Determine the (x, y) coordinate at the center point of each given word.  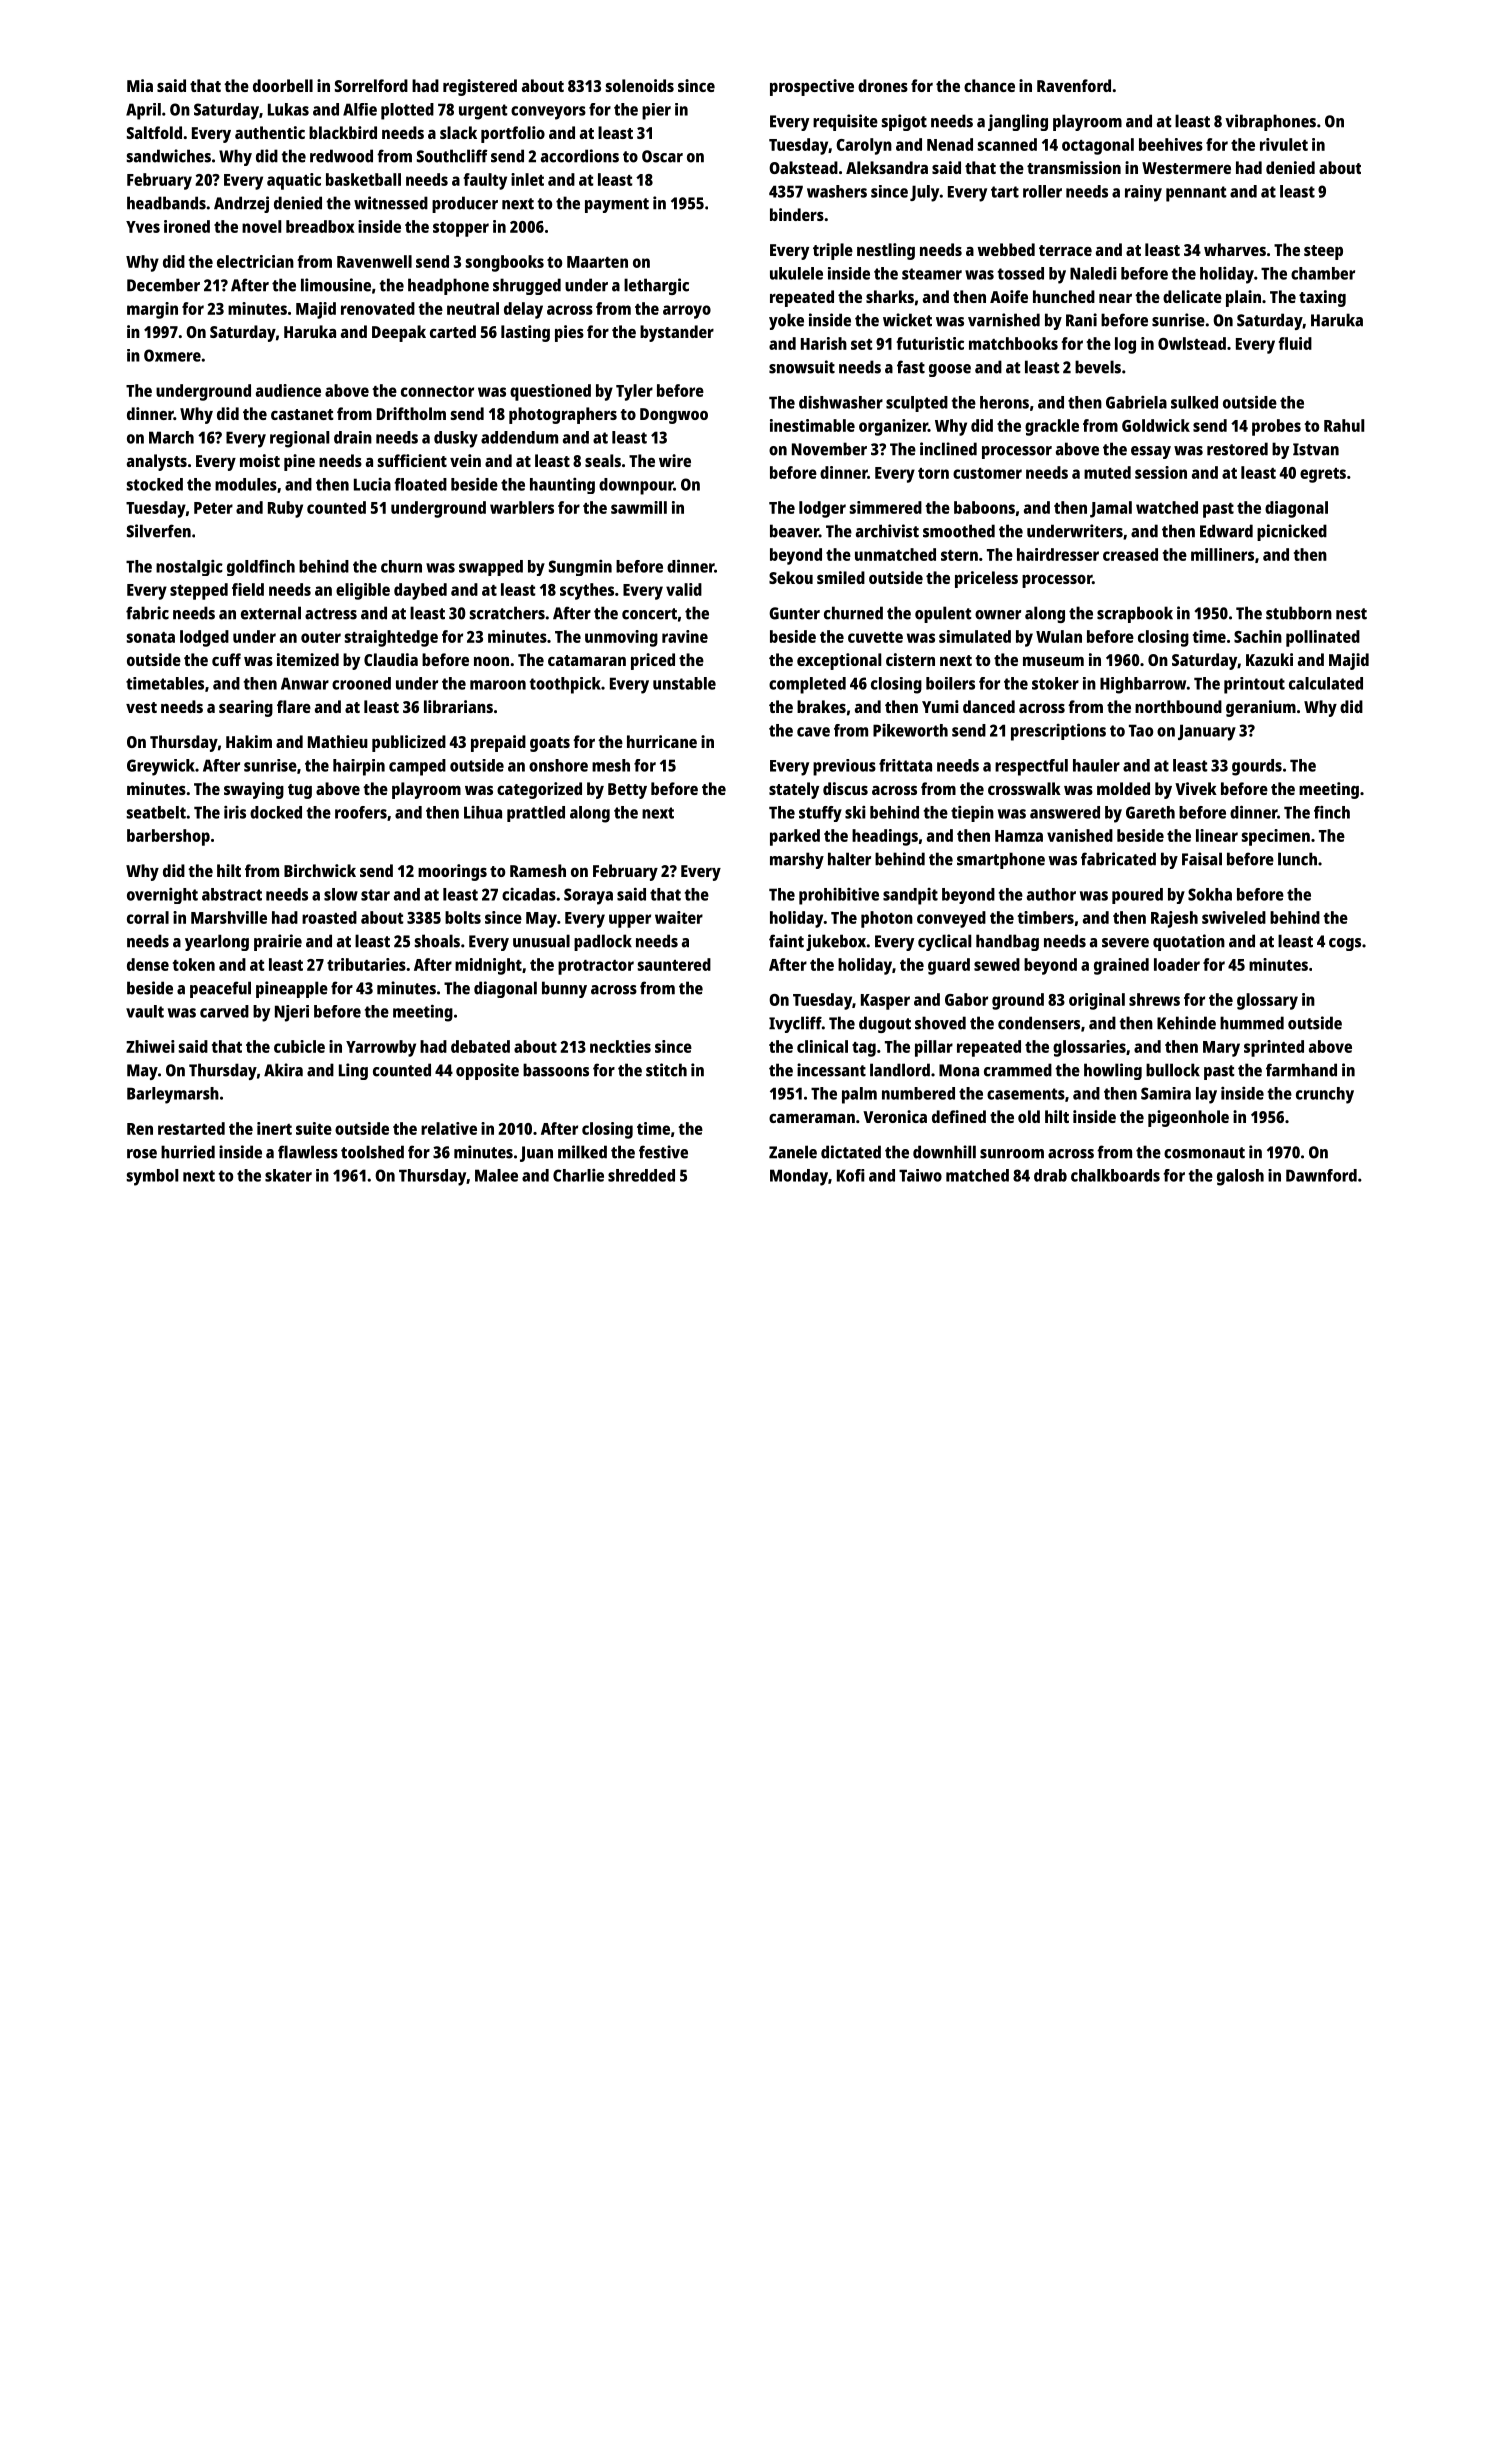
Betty (627, 791)
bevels (1098, 367)
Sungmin (580, 568)
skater (288, 1175)
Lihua (483, 812)
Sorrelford (371, 85)
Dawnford (1321, 1175)
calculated (1326, 683)
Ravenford (1074, 85)
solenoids (640, 85)
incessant (831, 1070)
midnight (488, 966)
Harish (824, 343)
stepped (199, 591)
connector (437, 391)
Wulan (1059, 636)
